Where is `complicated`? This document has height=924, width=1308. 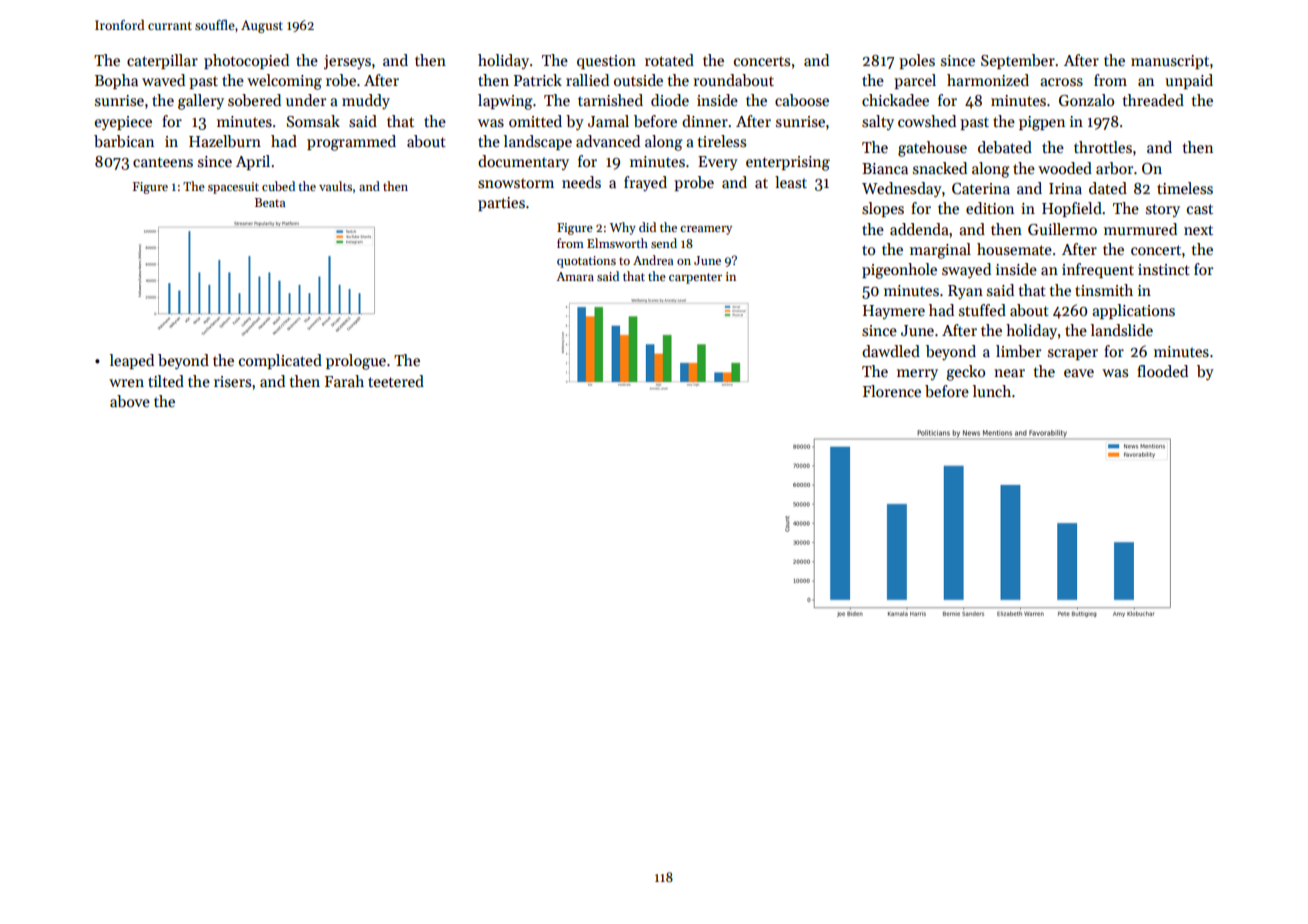
complicated is located at coordinates (280, 361).
